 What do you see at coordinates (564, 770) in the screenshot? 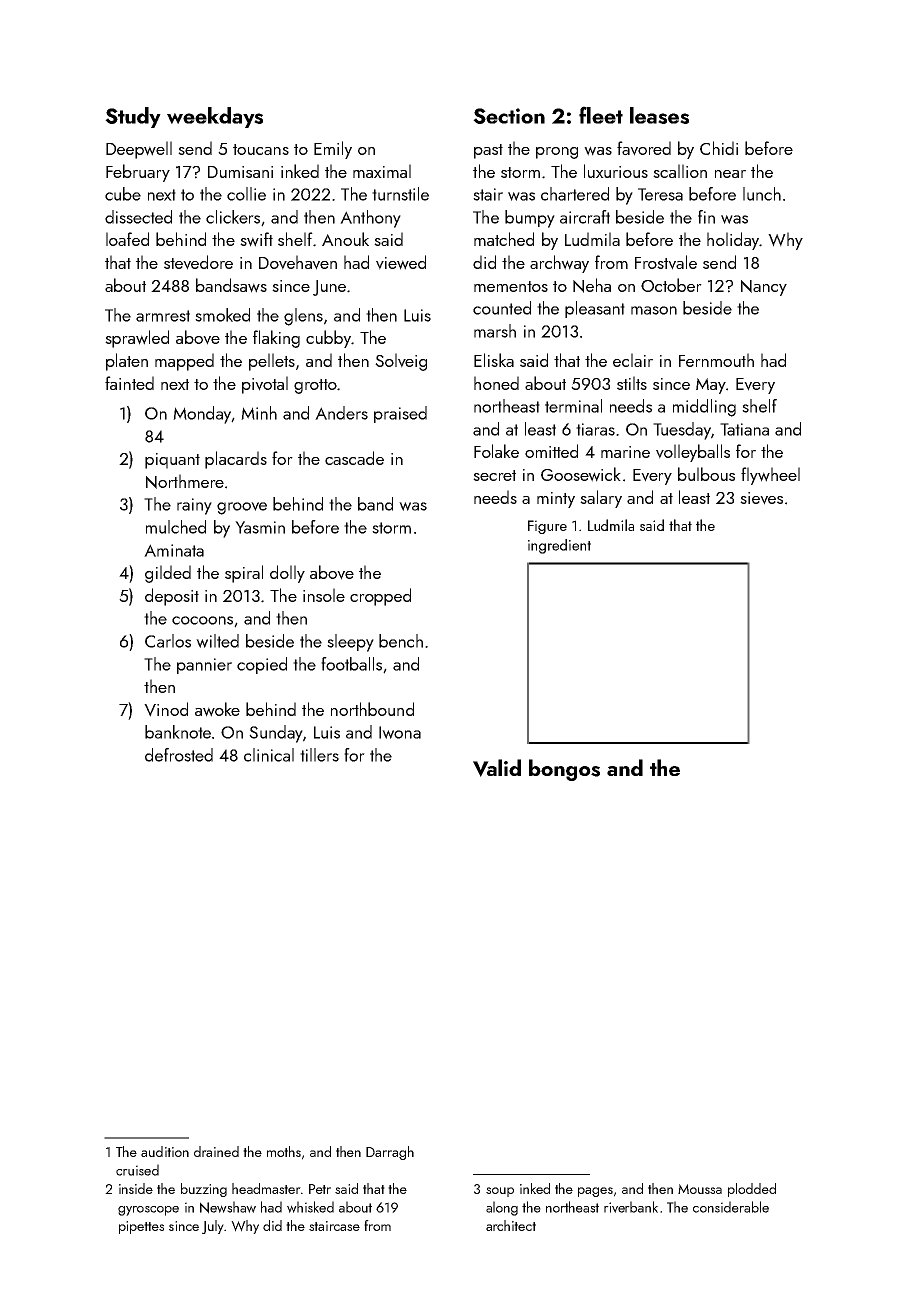
I see `bongos` at bounding box center [564, 770].
